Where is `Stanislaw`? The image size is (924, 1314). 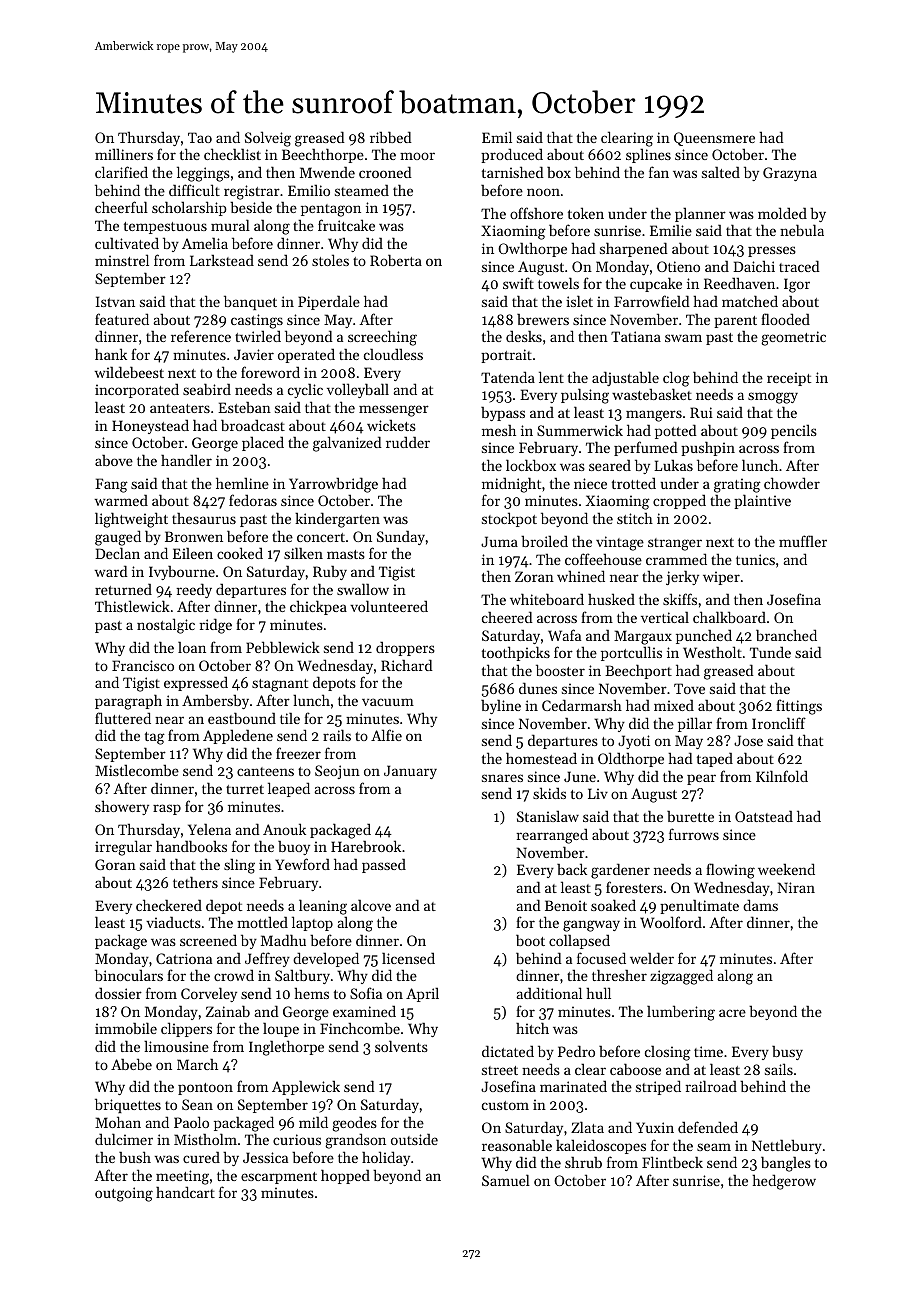
Stanislaw is located at coordinates (548, 816).
